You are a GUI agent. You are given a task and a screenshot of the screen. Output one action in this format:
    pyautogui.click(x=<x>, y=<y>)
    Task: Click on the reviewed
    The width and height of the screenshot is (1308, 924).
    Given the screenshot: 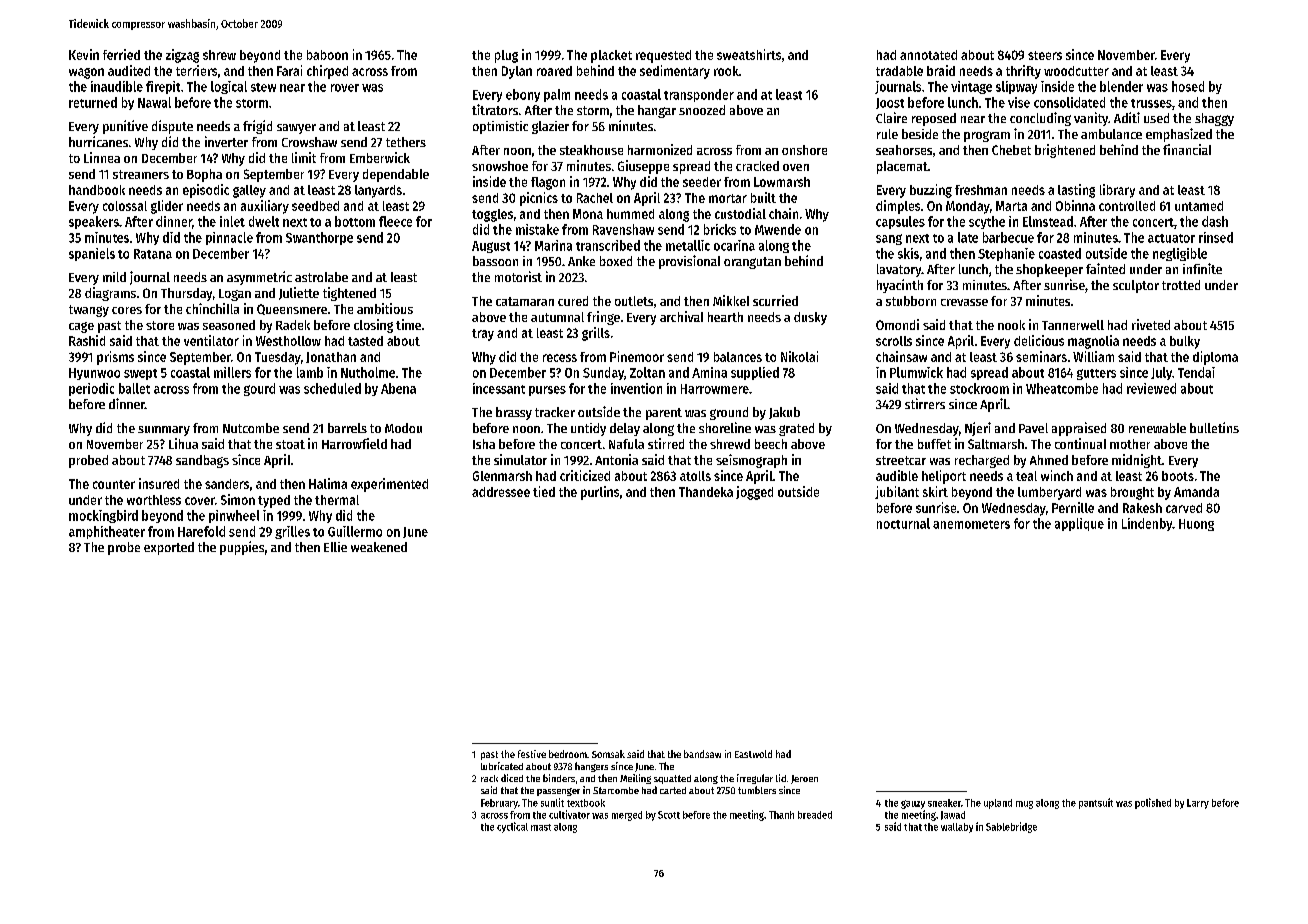 What is the action you would take?
    pyautogui.click(x=1151, y=388)
